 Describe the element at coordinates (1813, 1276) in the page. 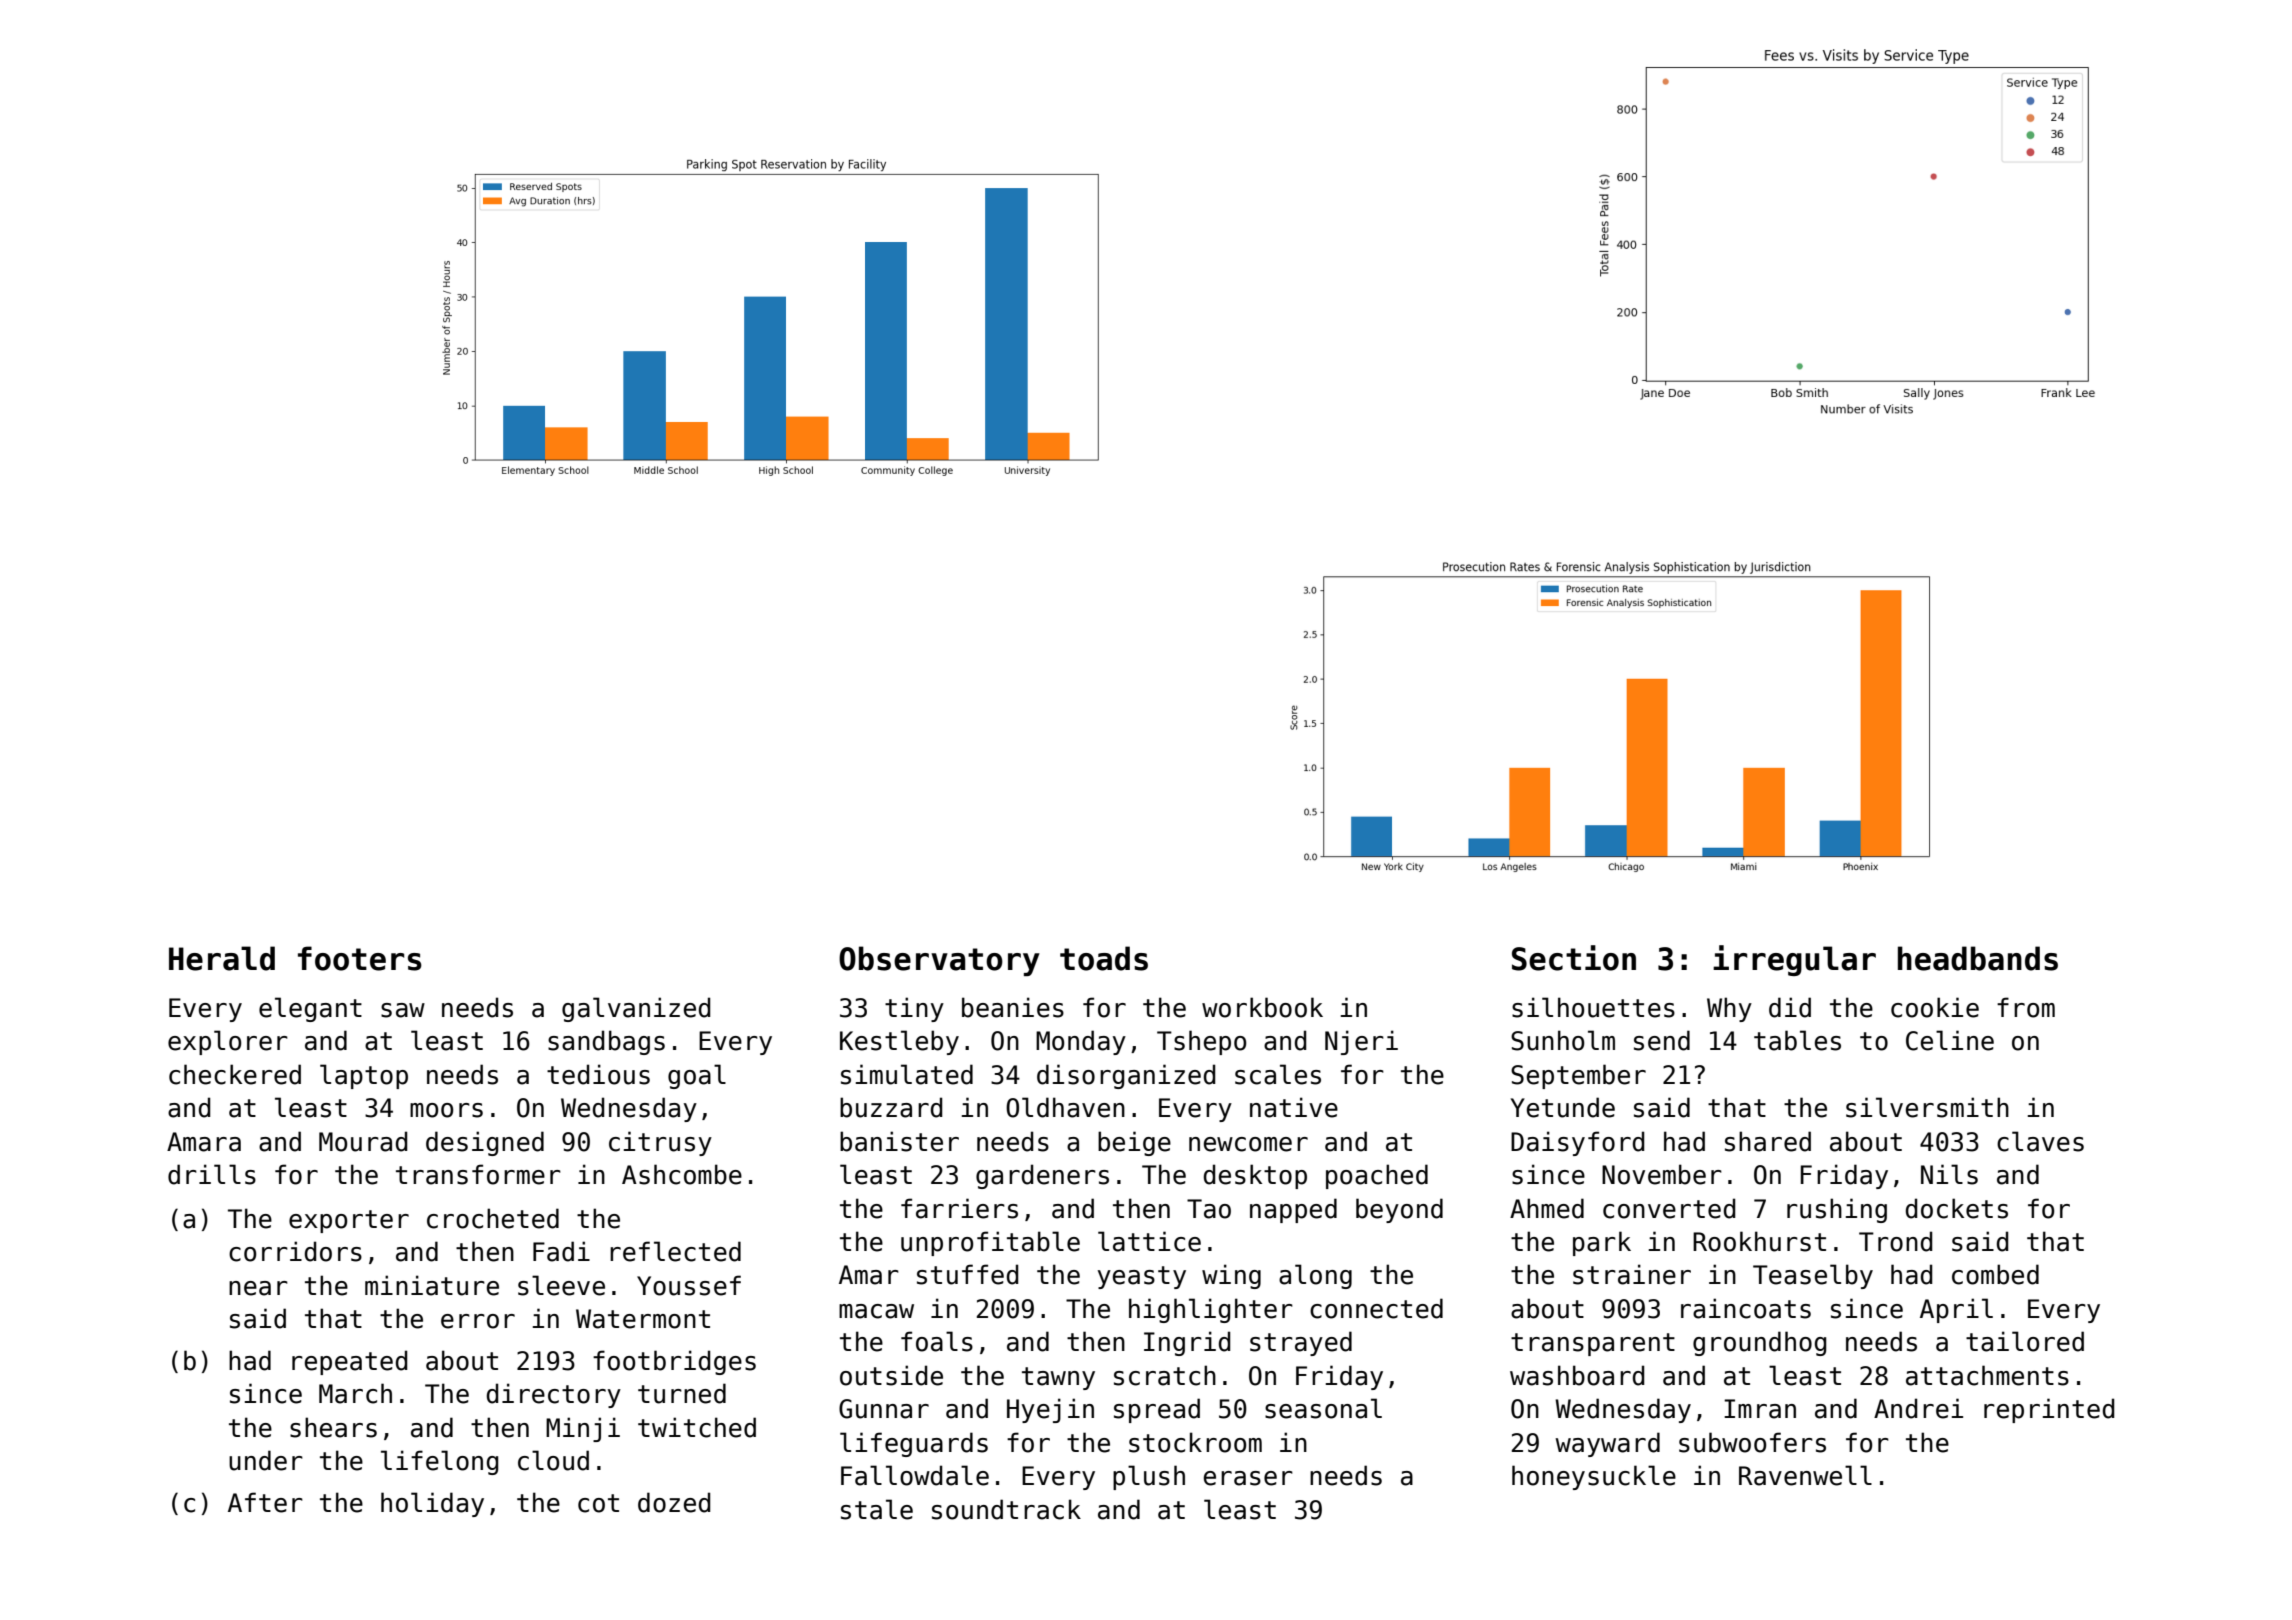

I see `Teaselby` at that location.
